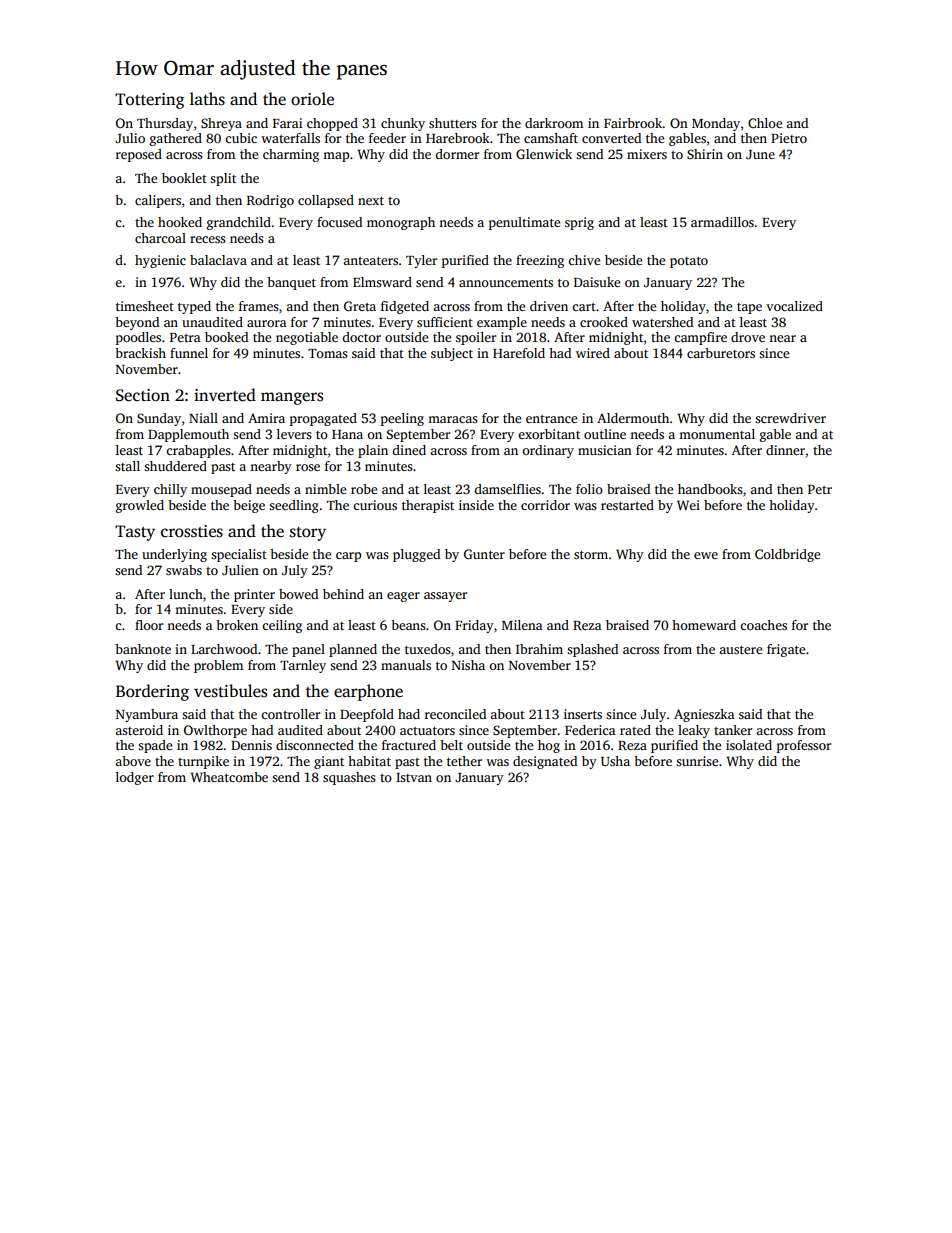 Image resolution: width=952 pixels, height=1233 pixels. I want to click on laths, so click(207, 99).
